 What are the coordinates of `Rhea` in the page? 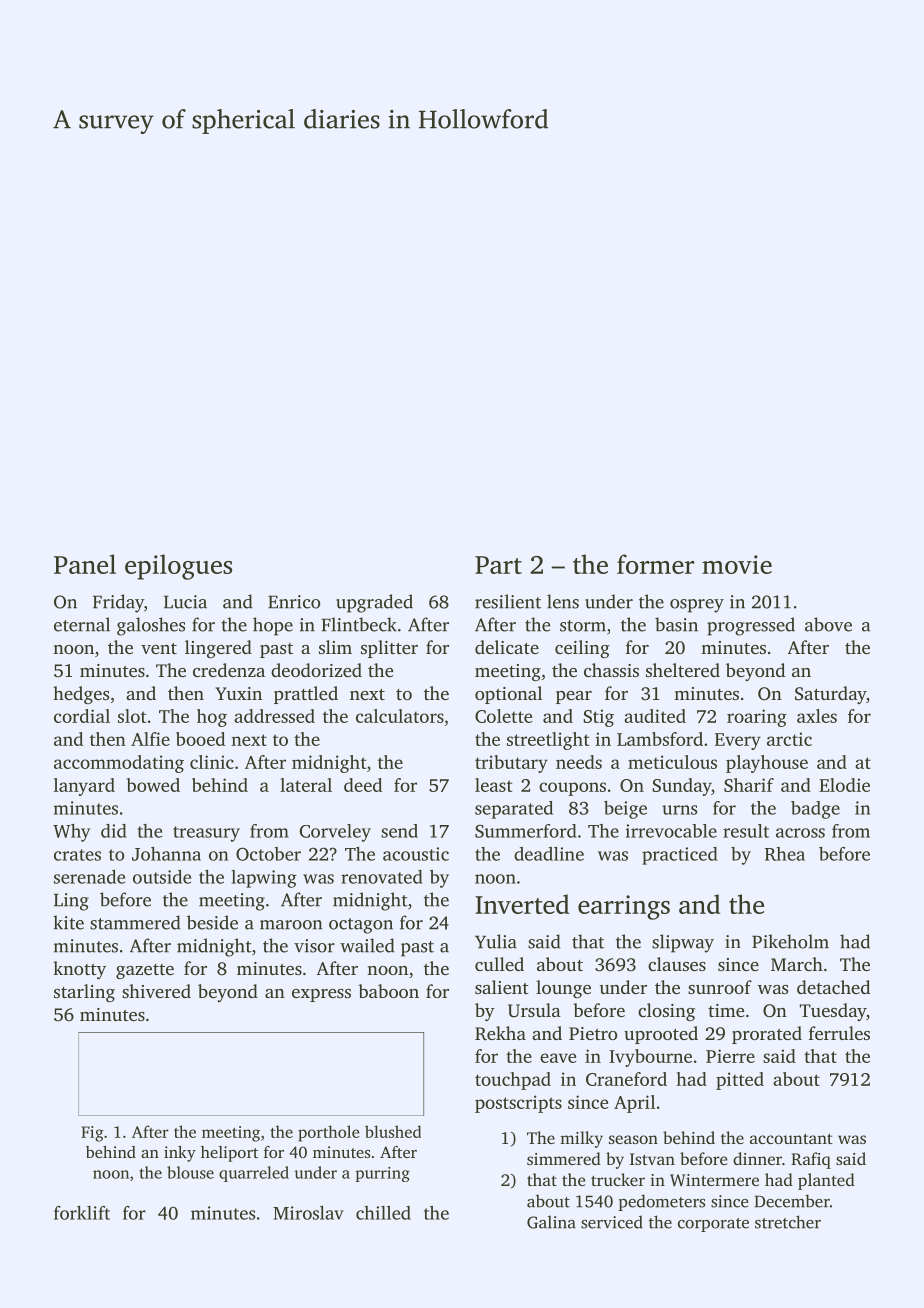 It's located at (785, 854).
